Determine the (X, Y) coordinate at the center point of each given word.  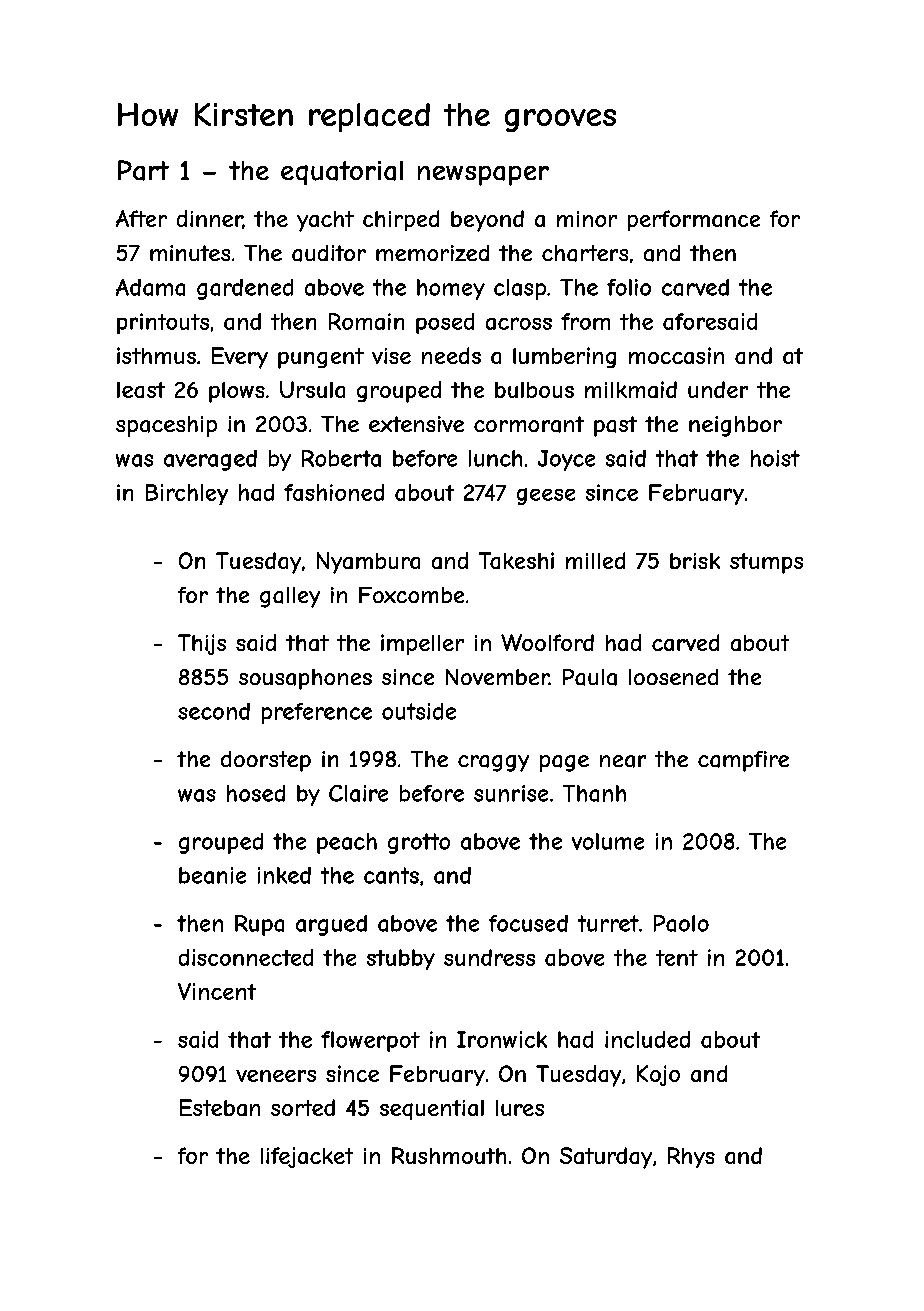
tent (677, 958)
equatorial (342, 173)
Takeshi (516, 560)
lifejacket (307, 1157)
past (615, 426)
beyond (487, 221)
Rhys (691, 1157)
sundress (489, 957)
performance (694, 220)
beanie (212, 875)
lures (520, 1108)
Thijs (202, 644)
